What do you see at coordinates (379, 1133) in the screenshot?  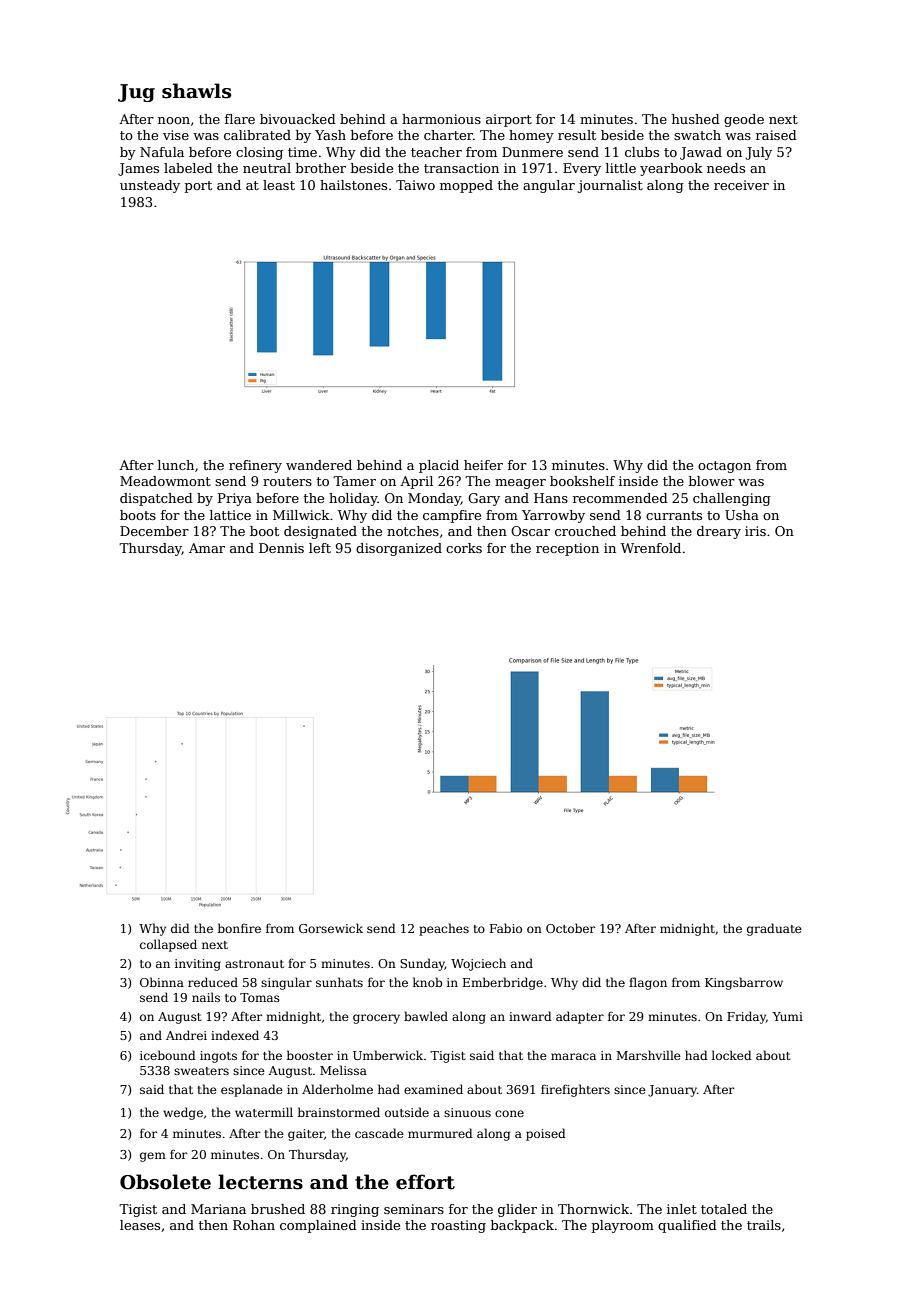 I see `cascade` at bounding box center [379, 1133].
